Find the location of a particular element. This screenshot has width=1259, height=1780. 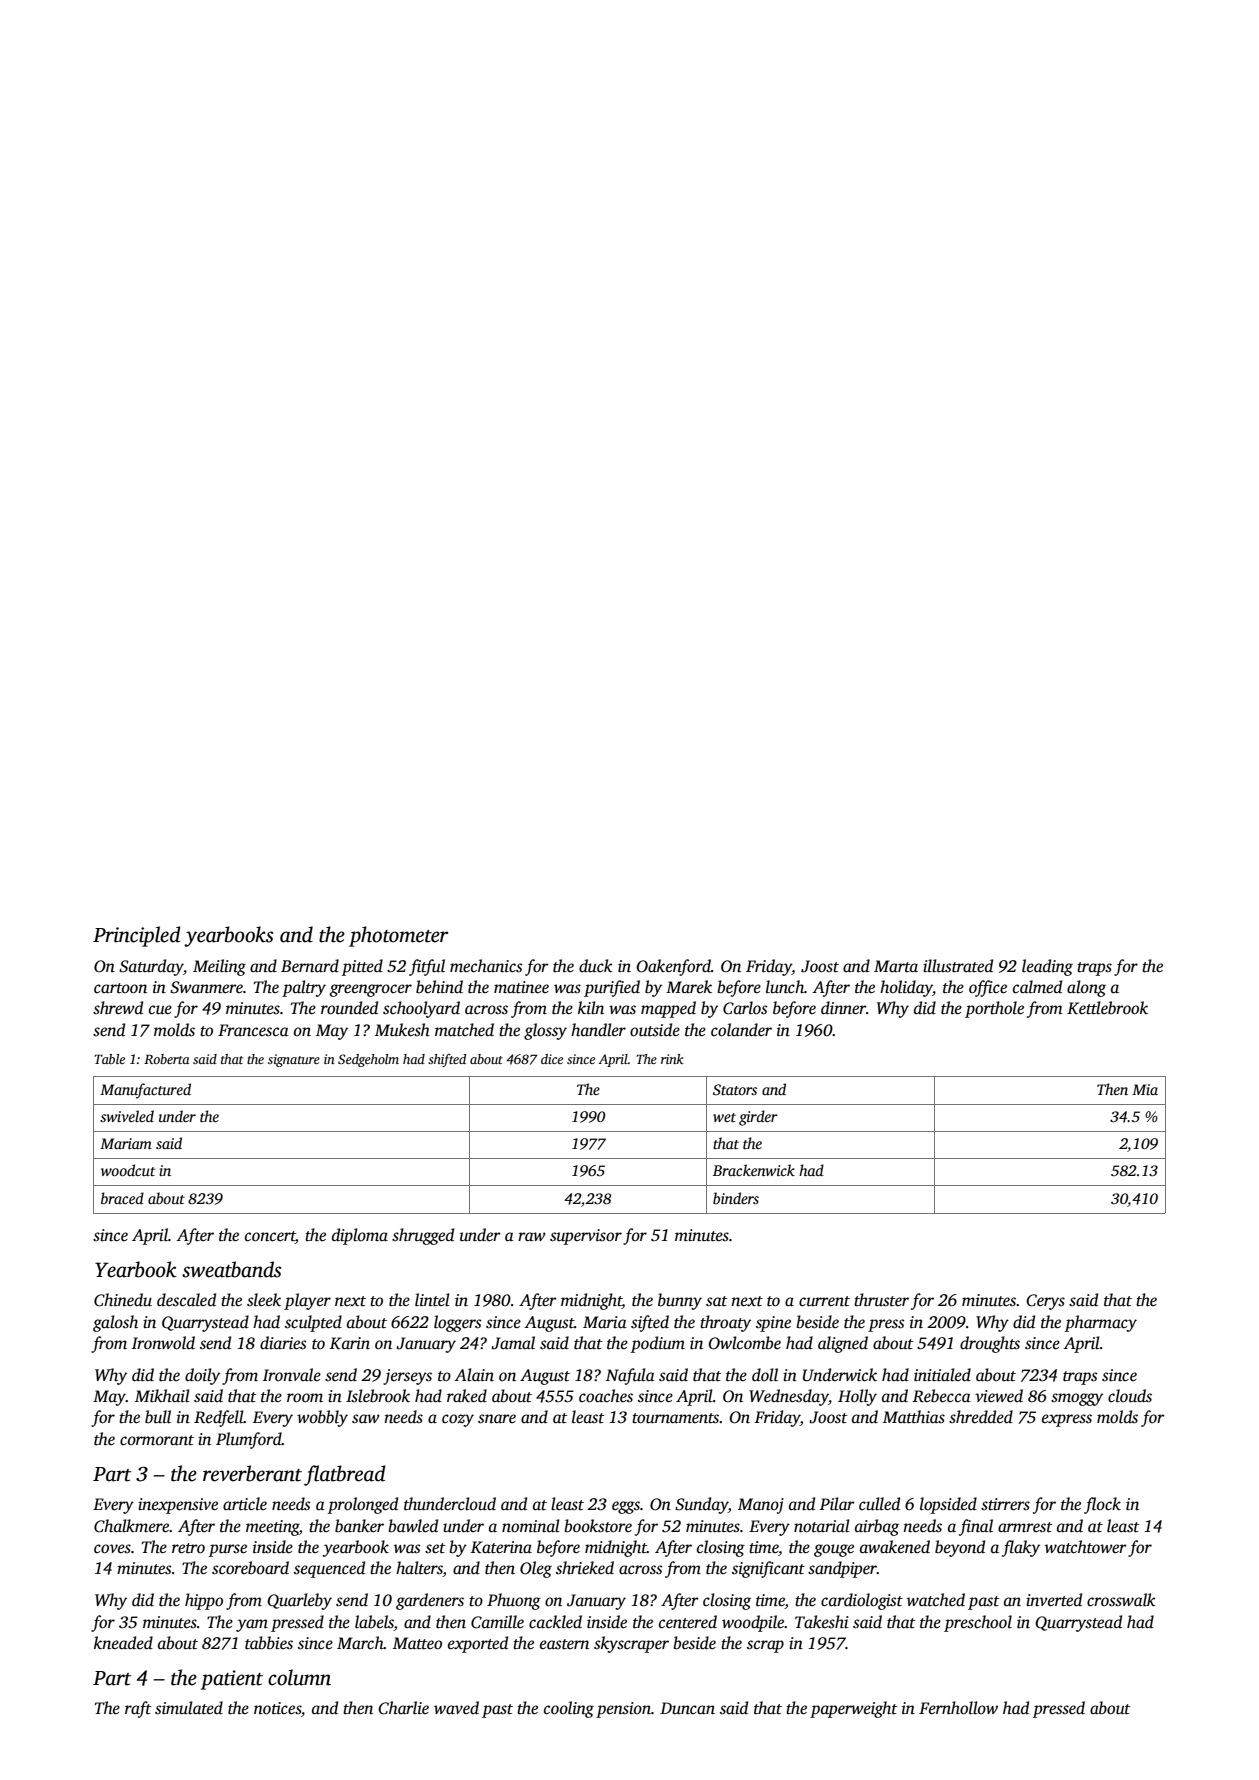

raft is located at coordinates (138, 1709).
